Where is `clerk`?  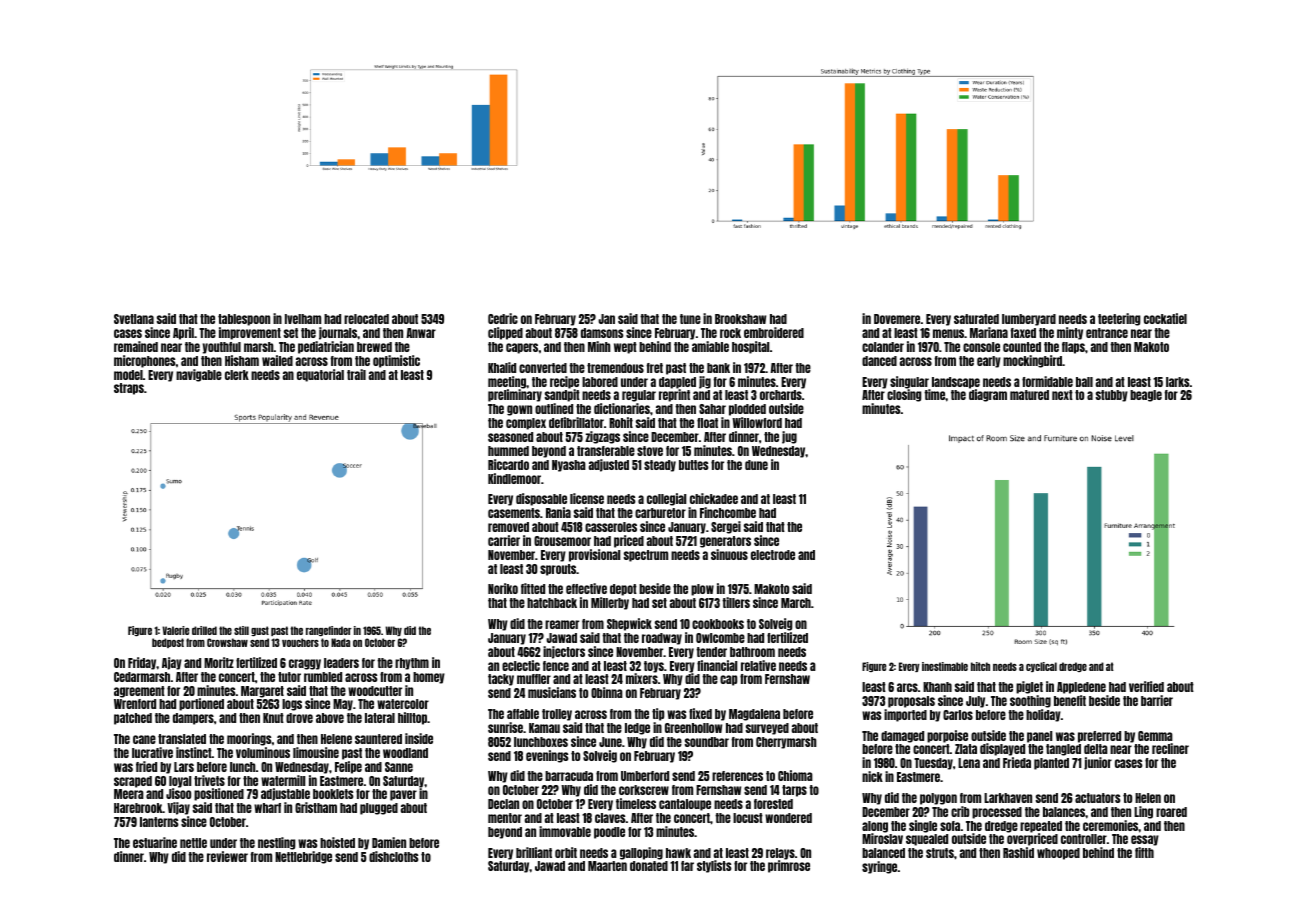
clerk is located at coordinates (237, 375).
